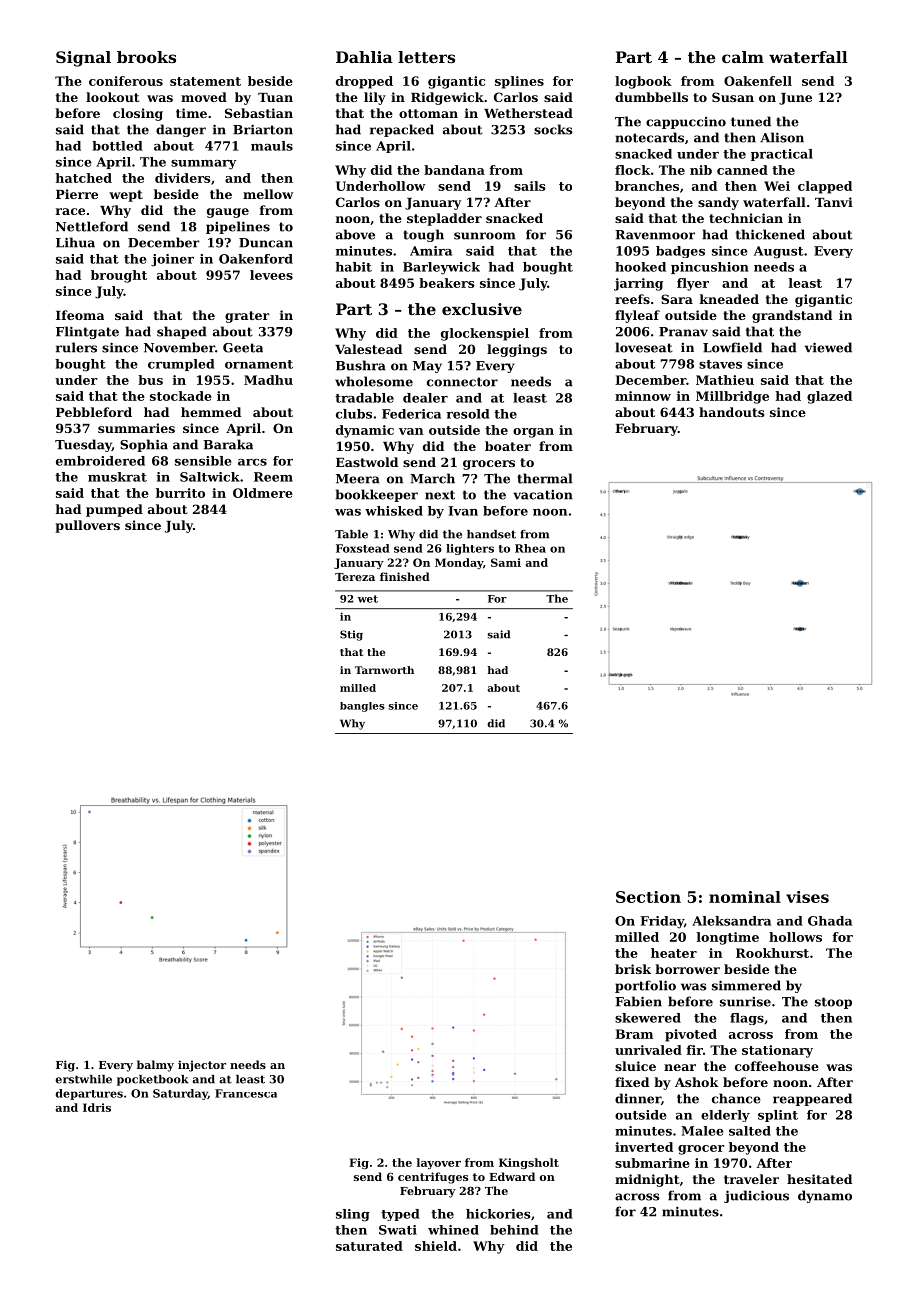 The height and width of the screenshot is (1316, 908). I want to click on reappeared, so click(812, 1099).
